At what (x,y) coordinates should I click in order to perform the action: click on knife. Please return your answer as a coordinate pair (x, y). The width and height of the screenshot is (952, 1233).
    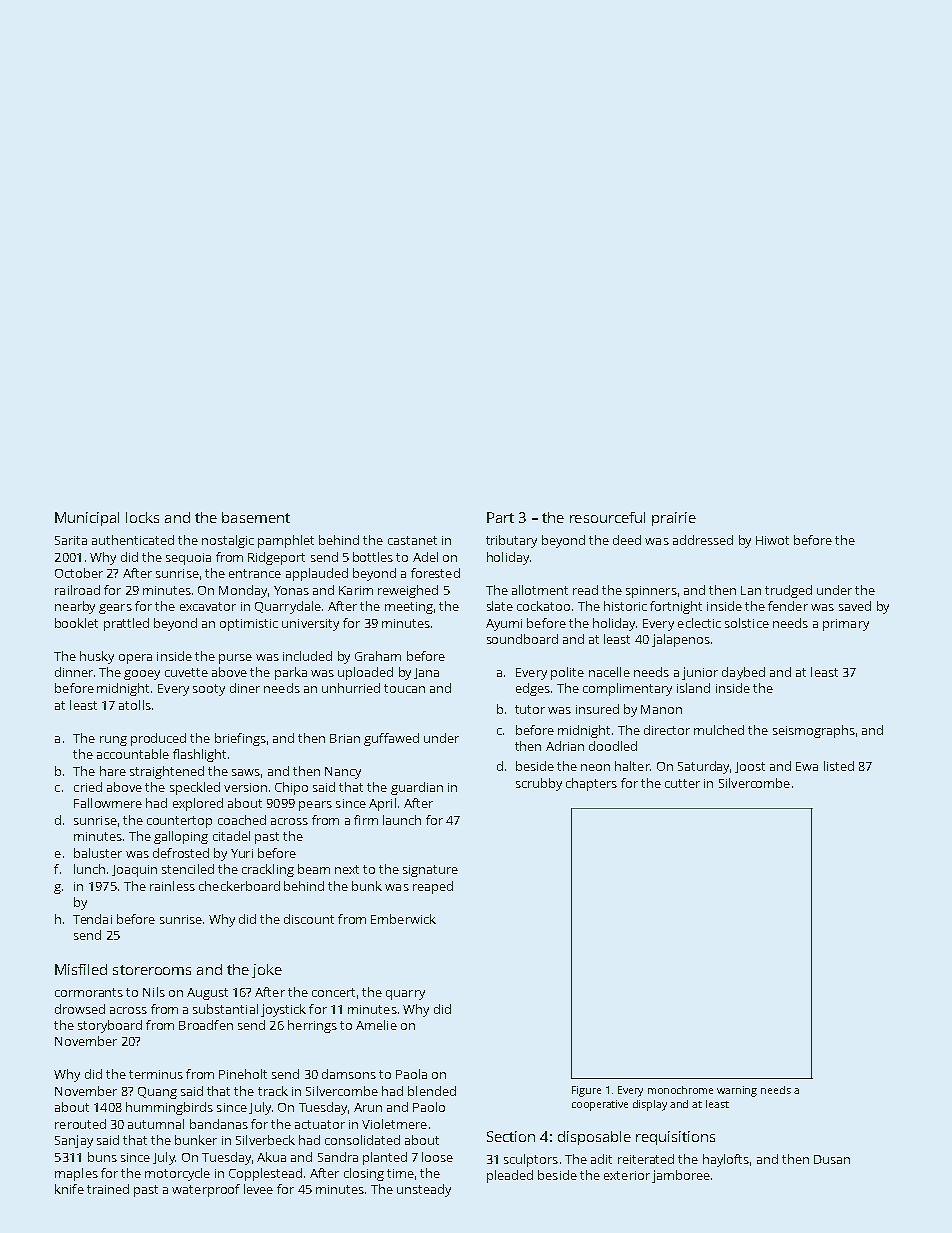
    Looking at the image, I should click on (69, 1189).
